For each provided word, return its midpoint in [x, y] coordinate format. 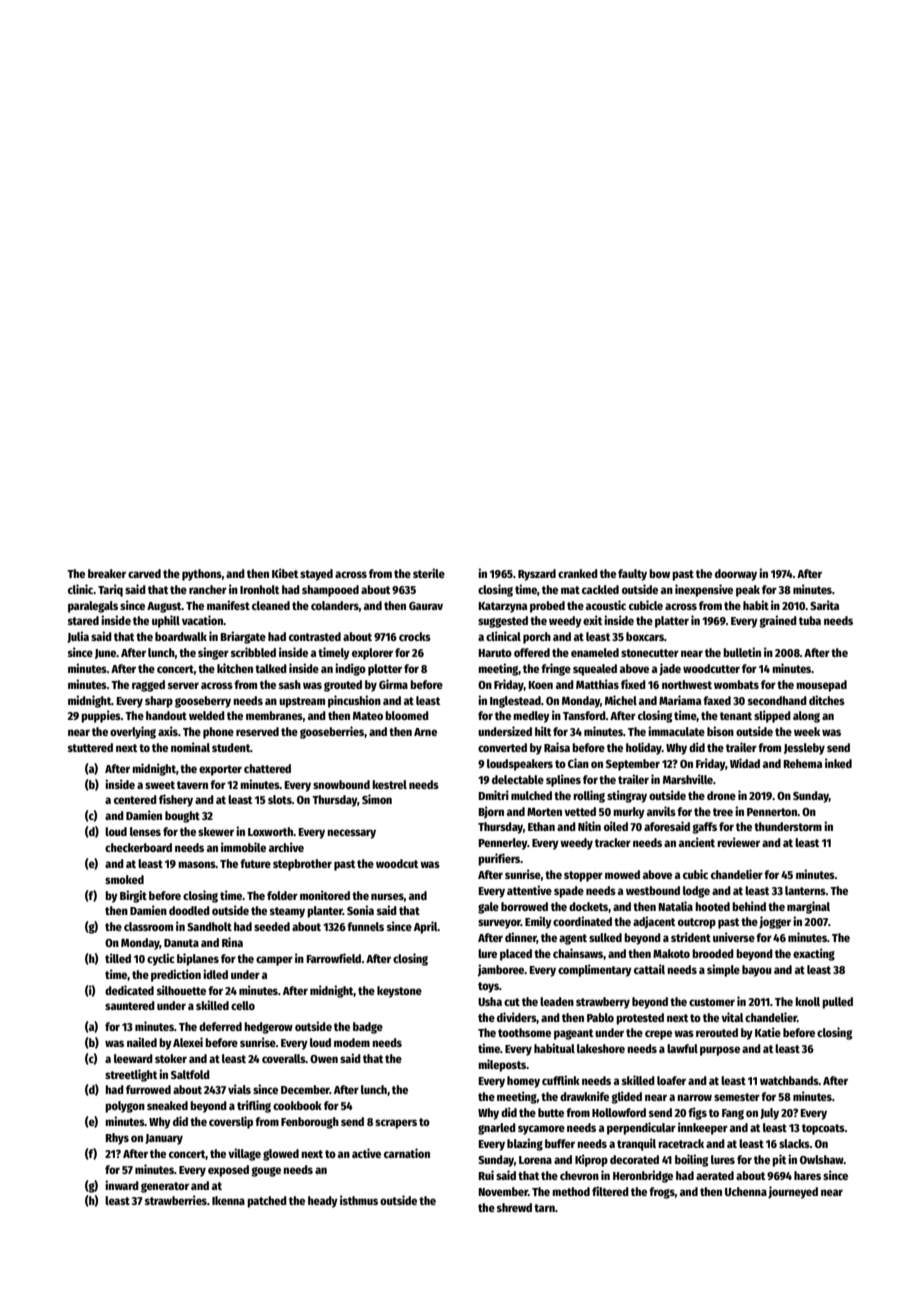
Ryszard [537, 575]
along [806, 717]
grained [778, 621]
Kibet [285, 573]
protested [640, 1019]
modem [352, 1042]
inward [122, 1185]
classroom [148, 926]
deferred [220, 1026]
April [426, 927]
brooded [713, 953]
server [183, 685]
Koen [540, 685]
